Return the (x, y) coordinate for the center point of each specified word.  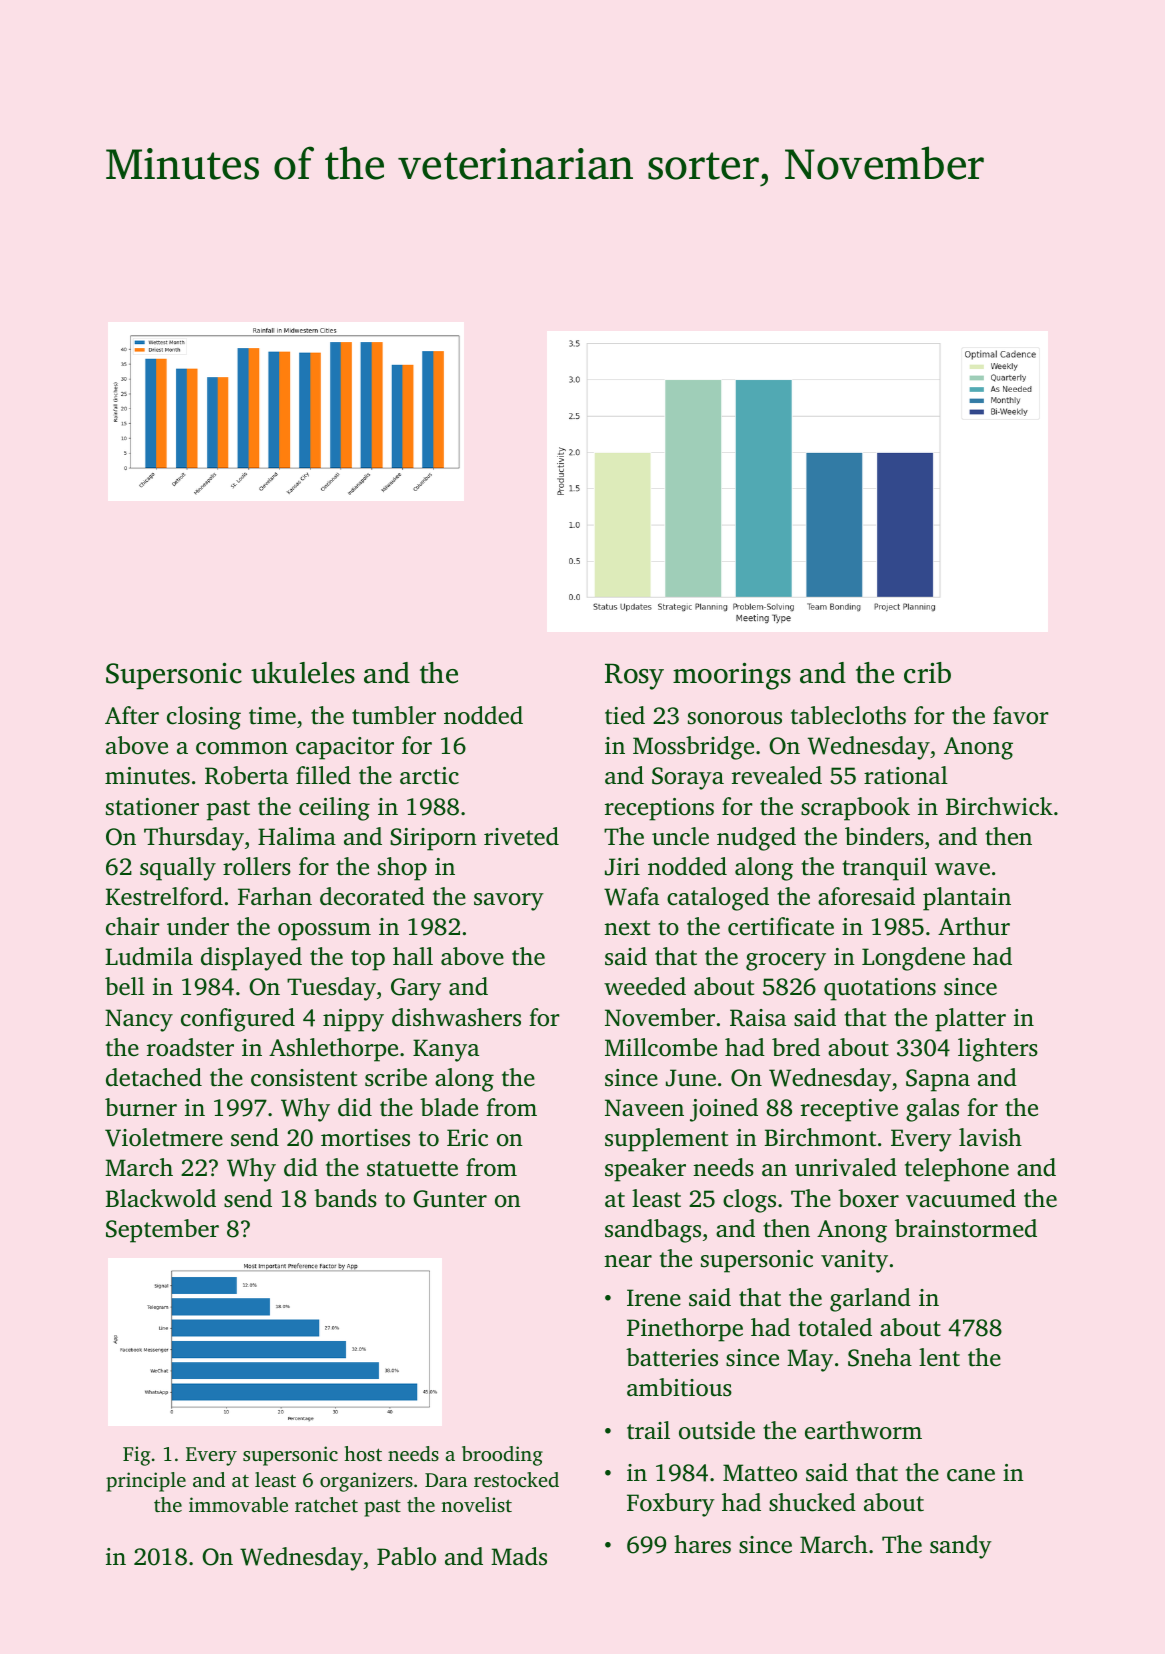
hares (702, 1544)
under (198, 926)
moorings (732, 676)
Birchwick (999, 806)
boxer (868, 1198)
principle (146, 1482)
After (132, 715)
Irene (654, 1298)
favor (1021, 715)
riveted (521, 836)
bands (345, 1198)
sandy (961, 1547)
